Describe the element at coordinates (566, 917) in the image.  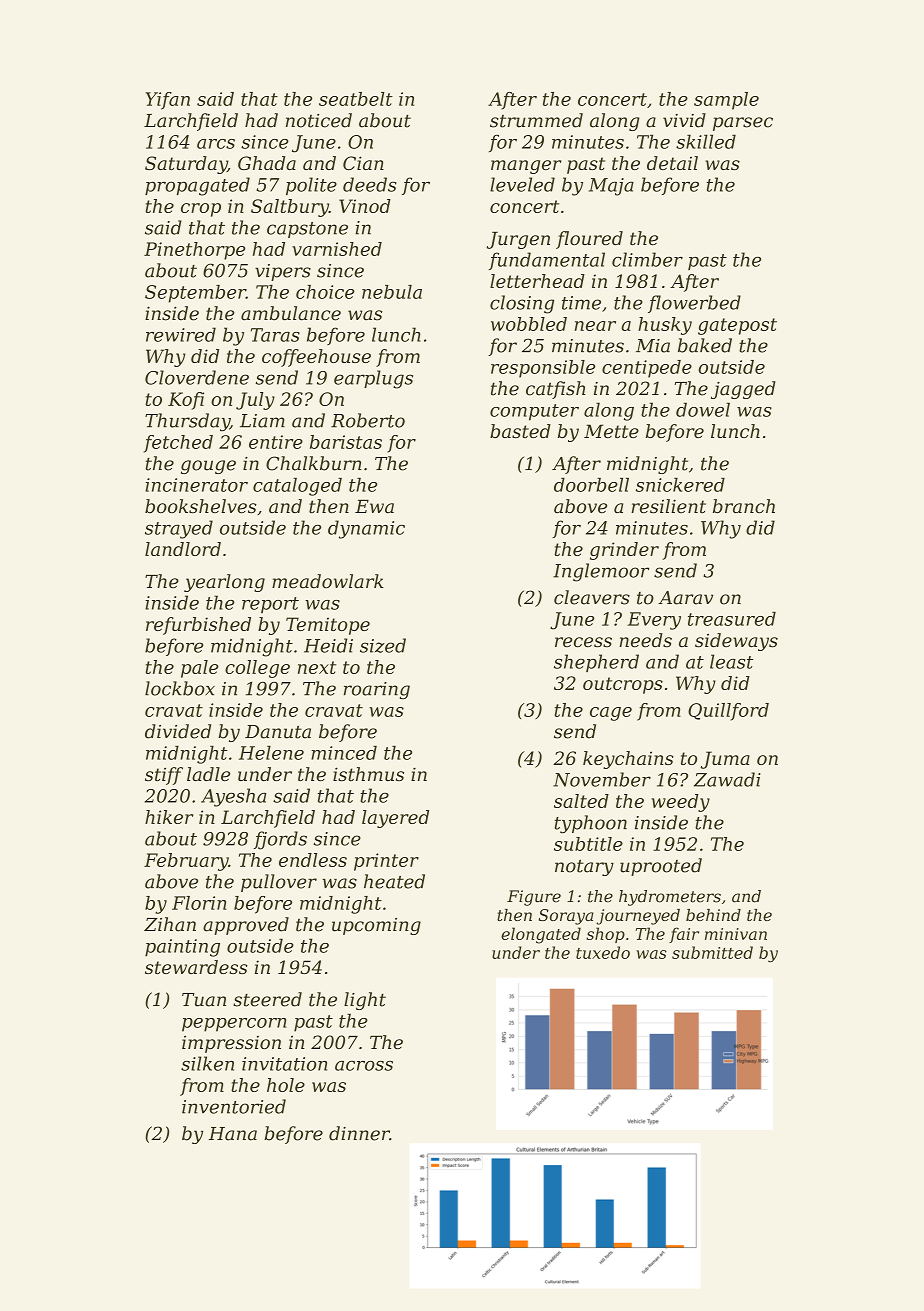
I see `Soraya` at that location.
